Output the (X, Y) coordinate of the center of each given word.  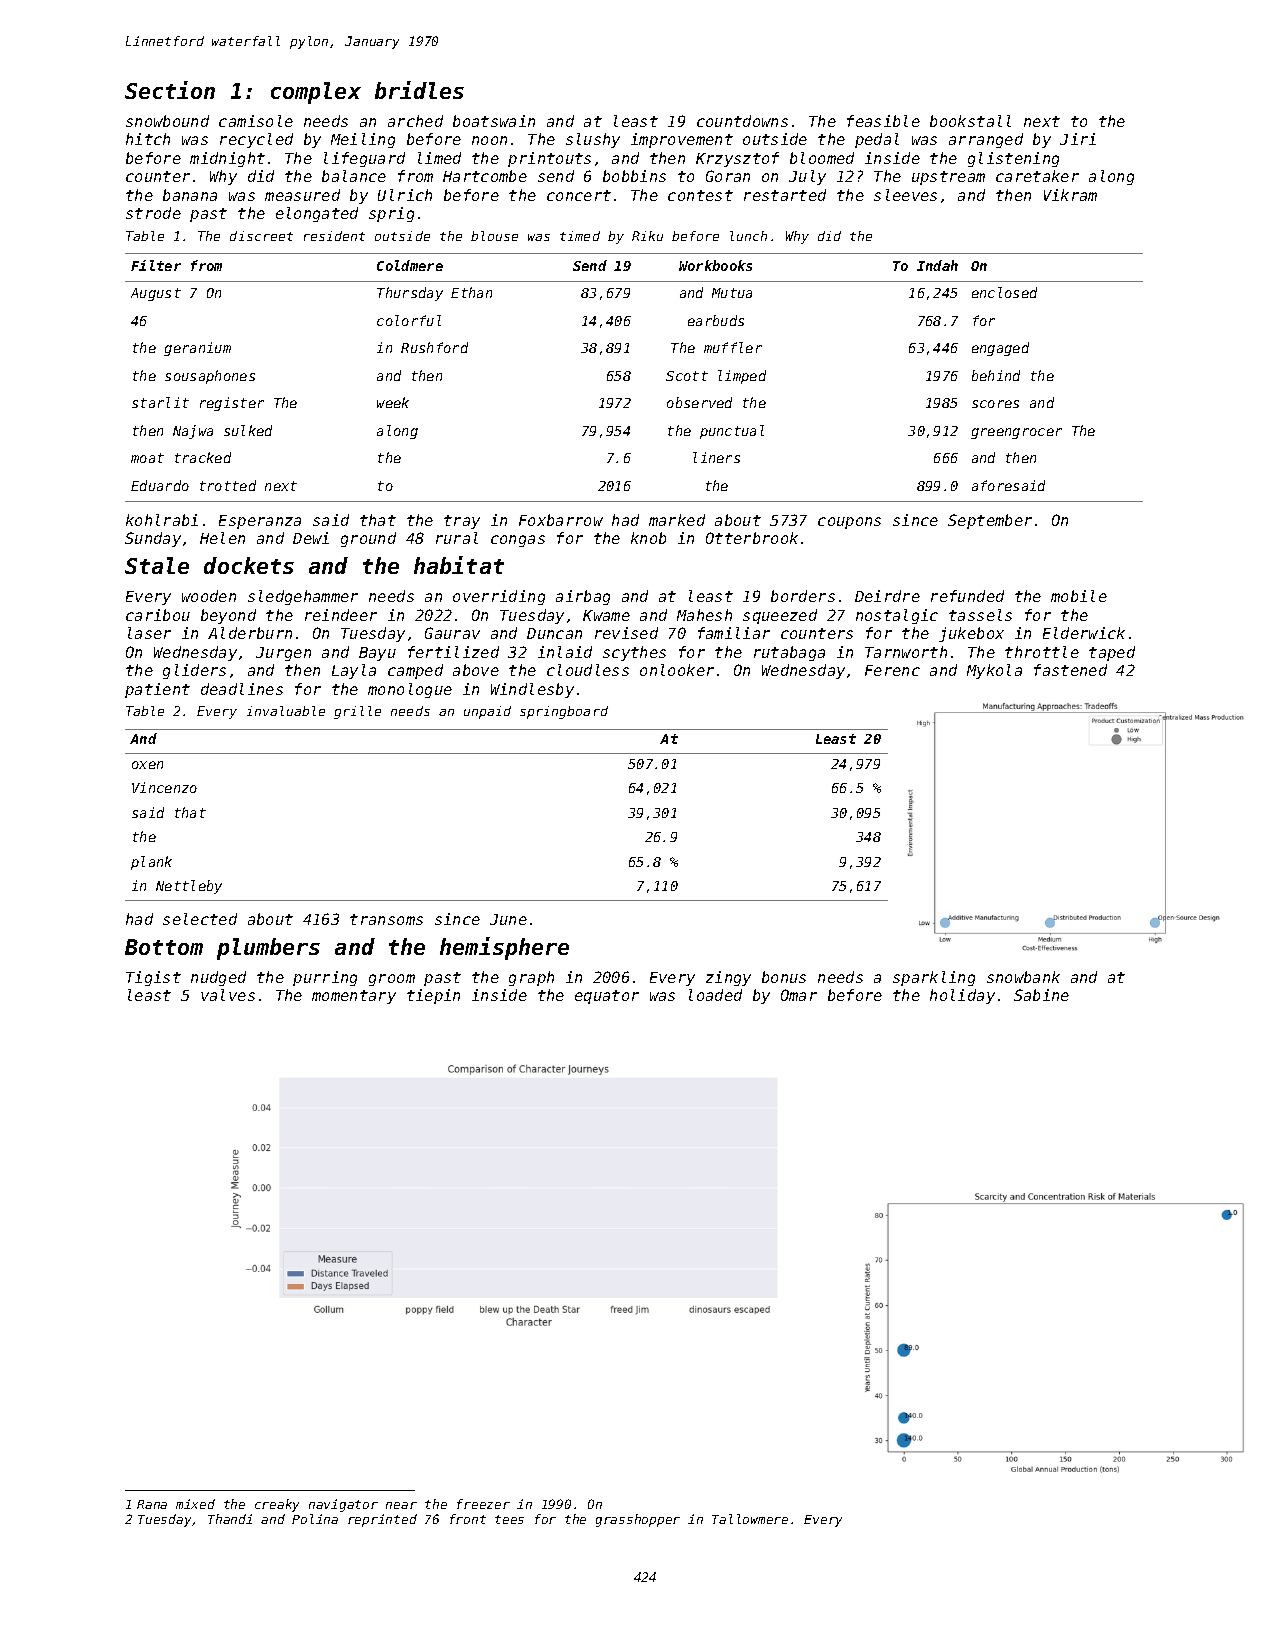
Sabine (1041, 995)
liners (716, 457)
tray (462, 522)
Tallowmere (750, 1519)
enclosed (1004, 292)
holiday (962, 996)
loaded (715, 995)
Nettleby (189, 887)
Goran (728, 176)
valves (228, 995)
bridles (419, 90)
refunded (967, 596)
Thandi (230, 1519)
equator (607, 997)
